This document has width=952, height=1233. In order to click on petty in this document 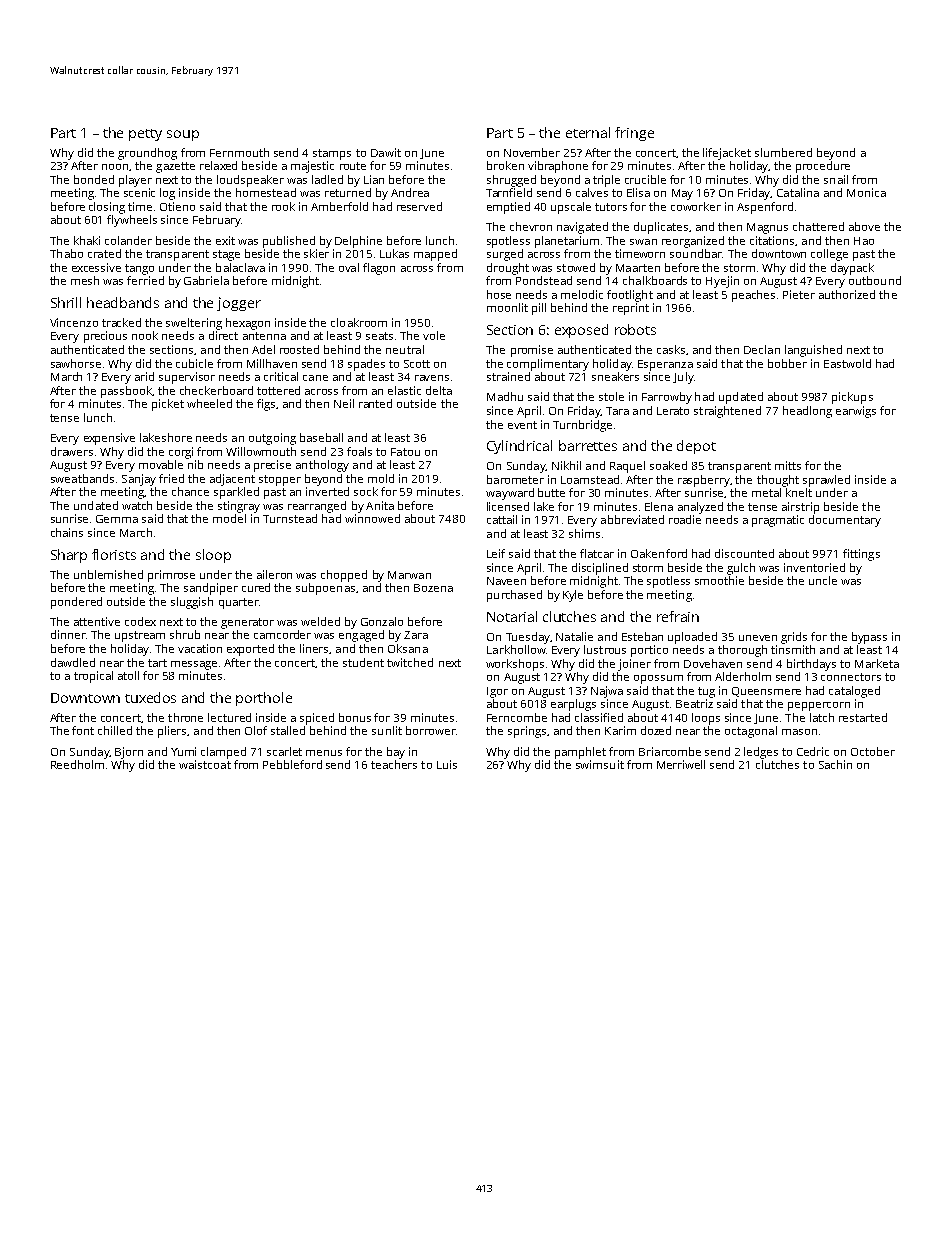, I will do `click(145, 135)`.
